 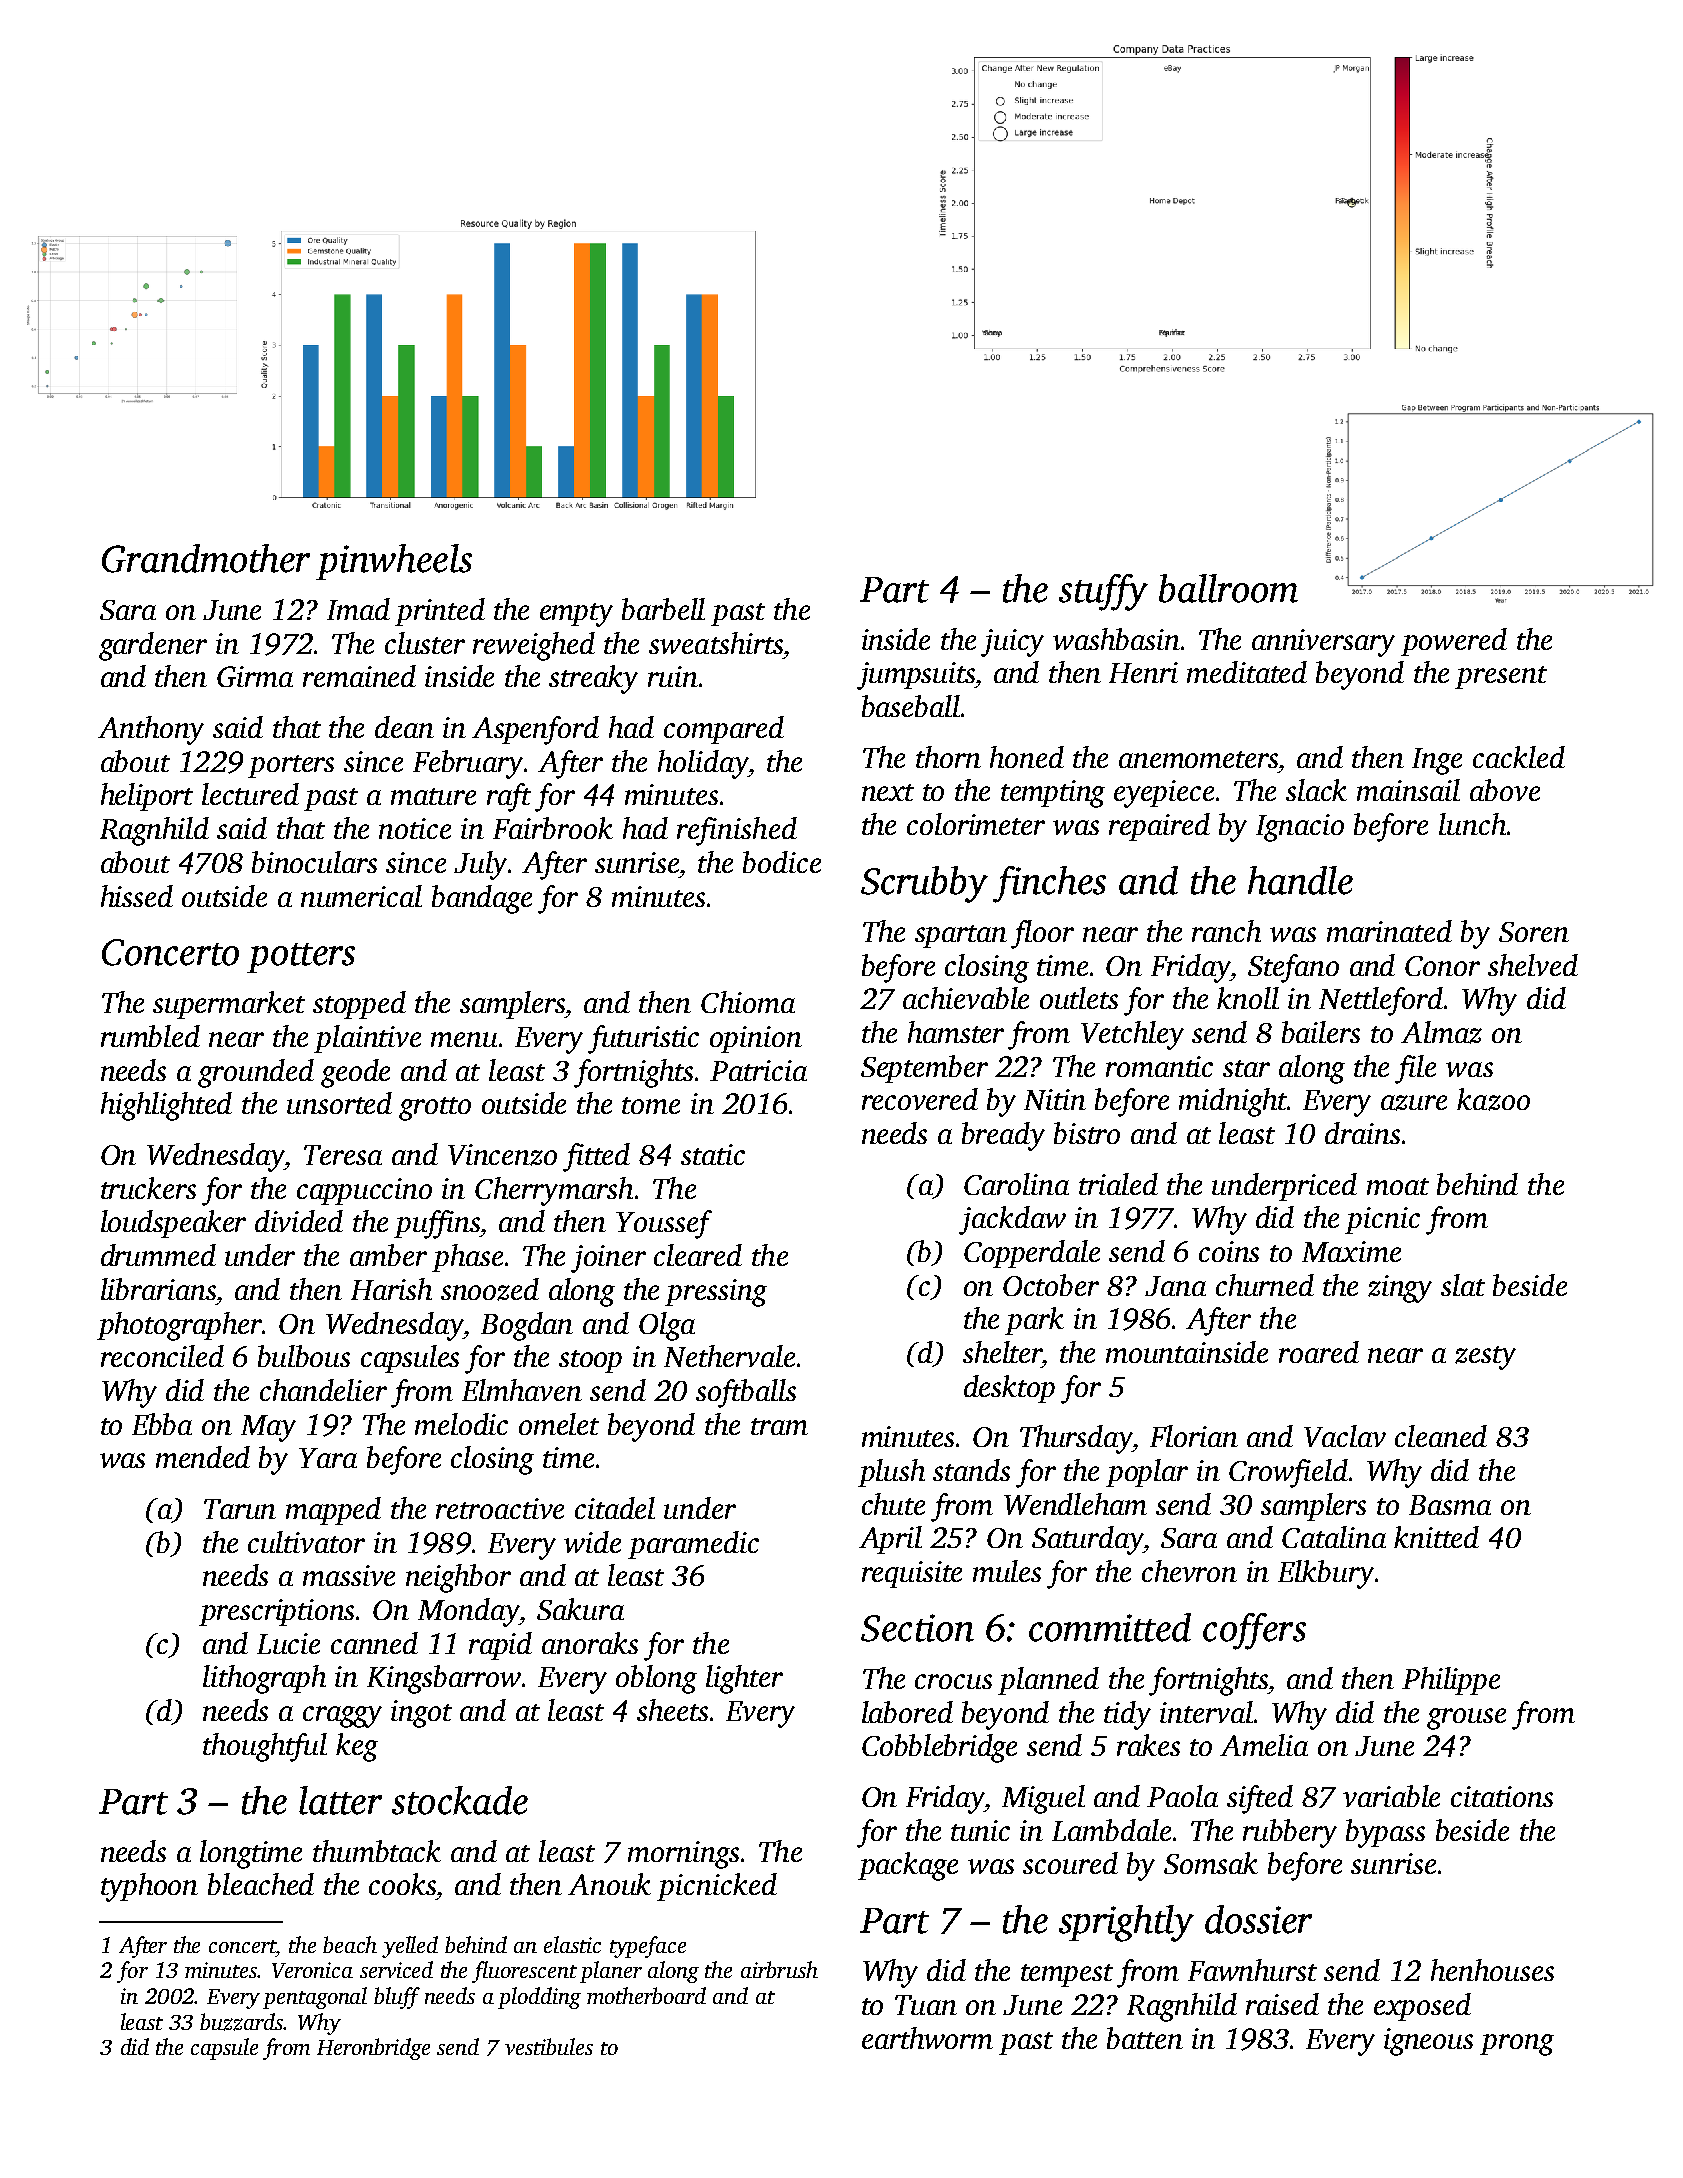 I want to click on cleared, so click(x=698, y=1255).
